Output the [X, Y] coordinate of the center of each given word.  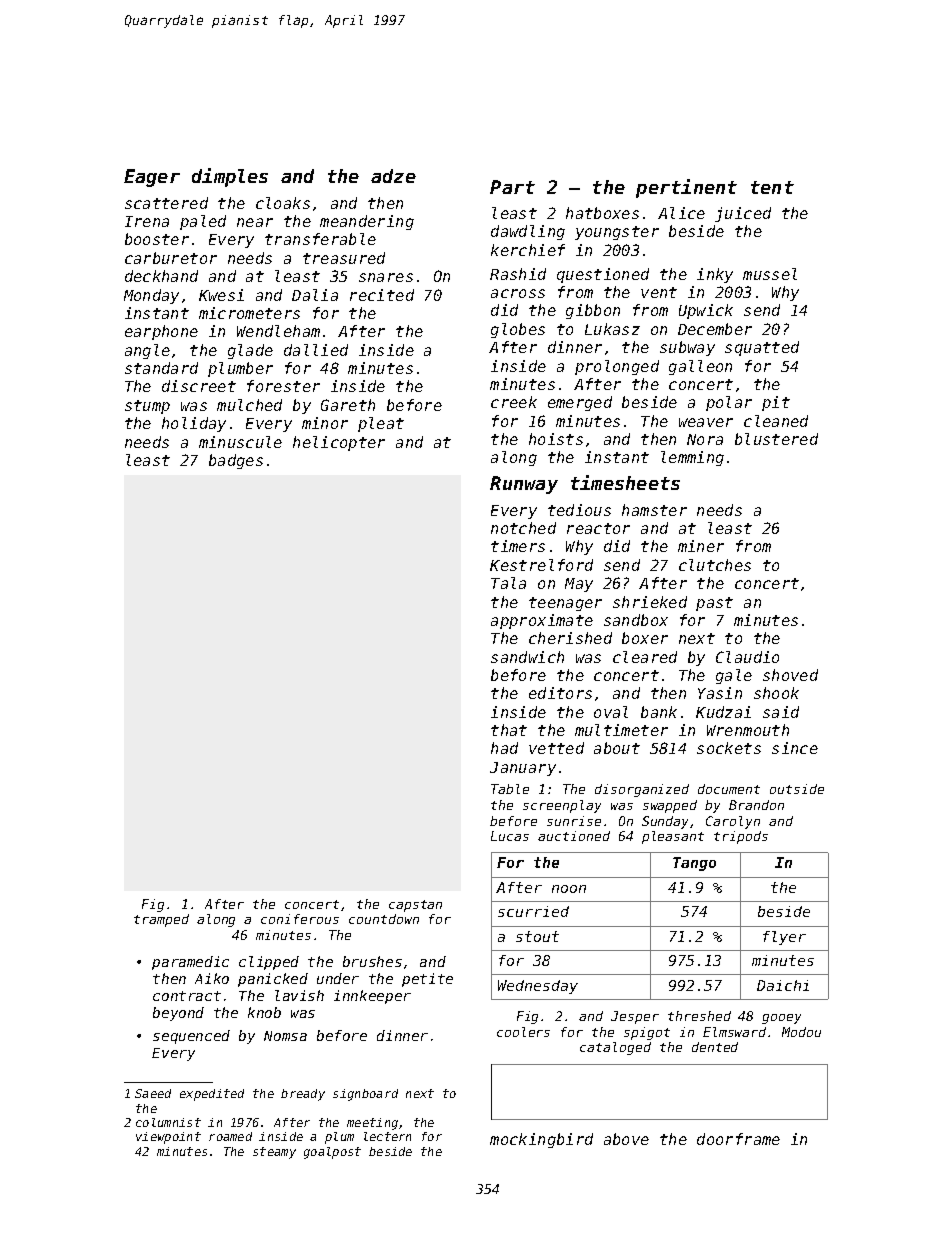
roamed [230, 1136]
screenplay [562, 806]
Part [512, 187]
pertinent [686, 188]
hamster [654, 510]
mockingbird [541, 1140]
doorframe [738, 1139]
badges [236, 461]
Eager [152, 178]
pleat [381, 424]
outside [797, 789]
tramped [161, 920]
